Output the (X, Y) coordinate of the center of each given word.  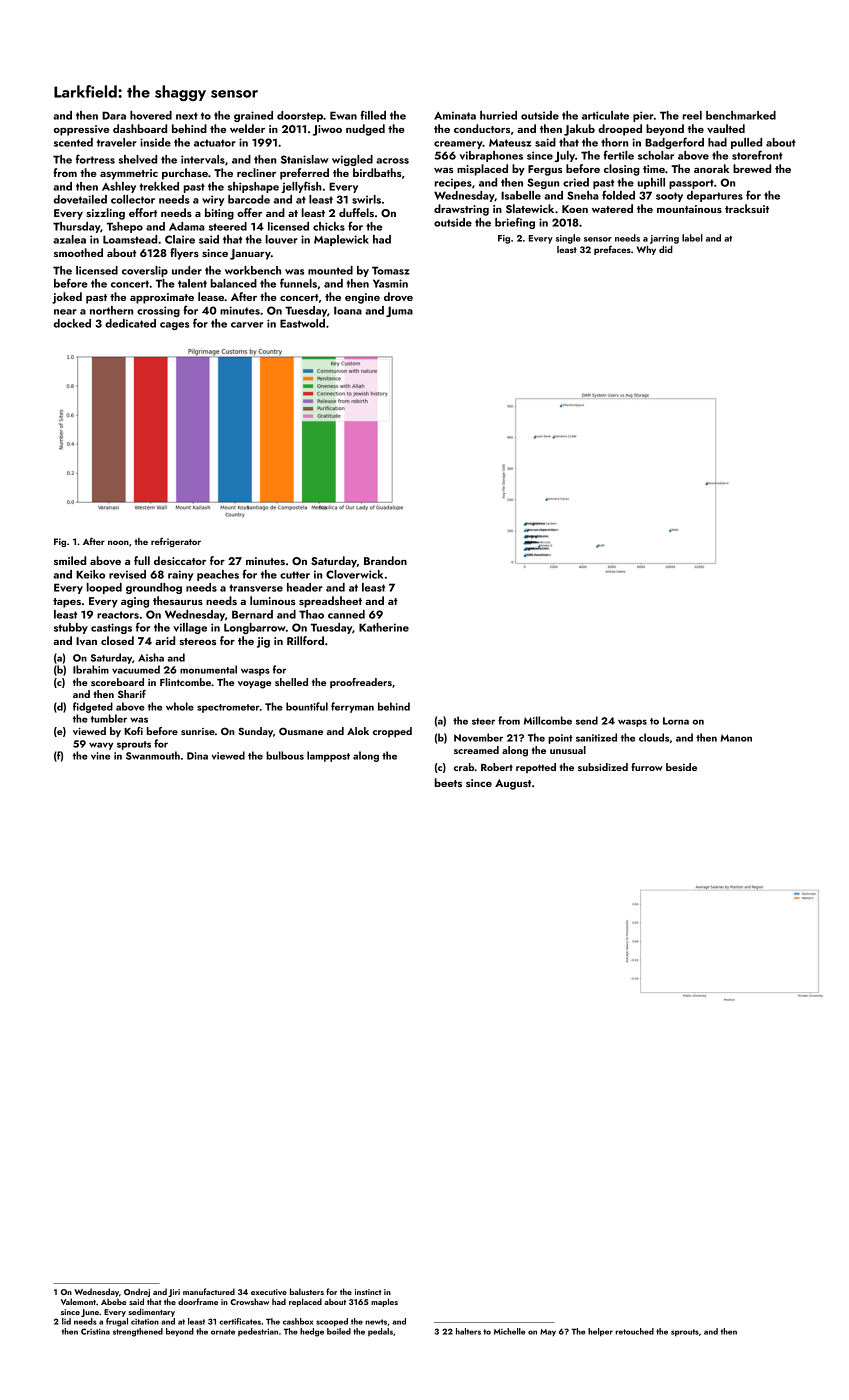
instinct (368, 1292)
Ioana (348, 310)
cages (174, 326)
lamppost (328, 756)
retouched (634, 1331)
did (666, 249)
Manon (736, 738)
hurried (498, 115)
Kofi (134, 731)
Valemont (78, 1301)
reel (692, 115)
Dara (114, 115)
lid (66, 1321)
